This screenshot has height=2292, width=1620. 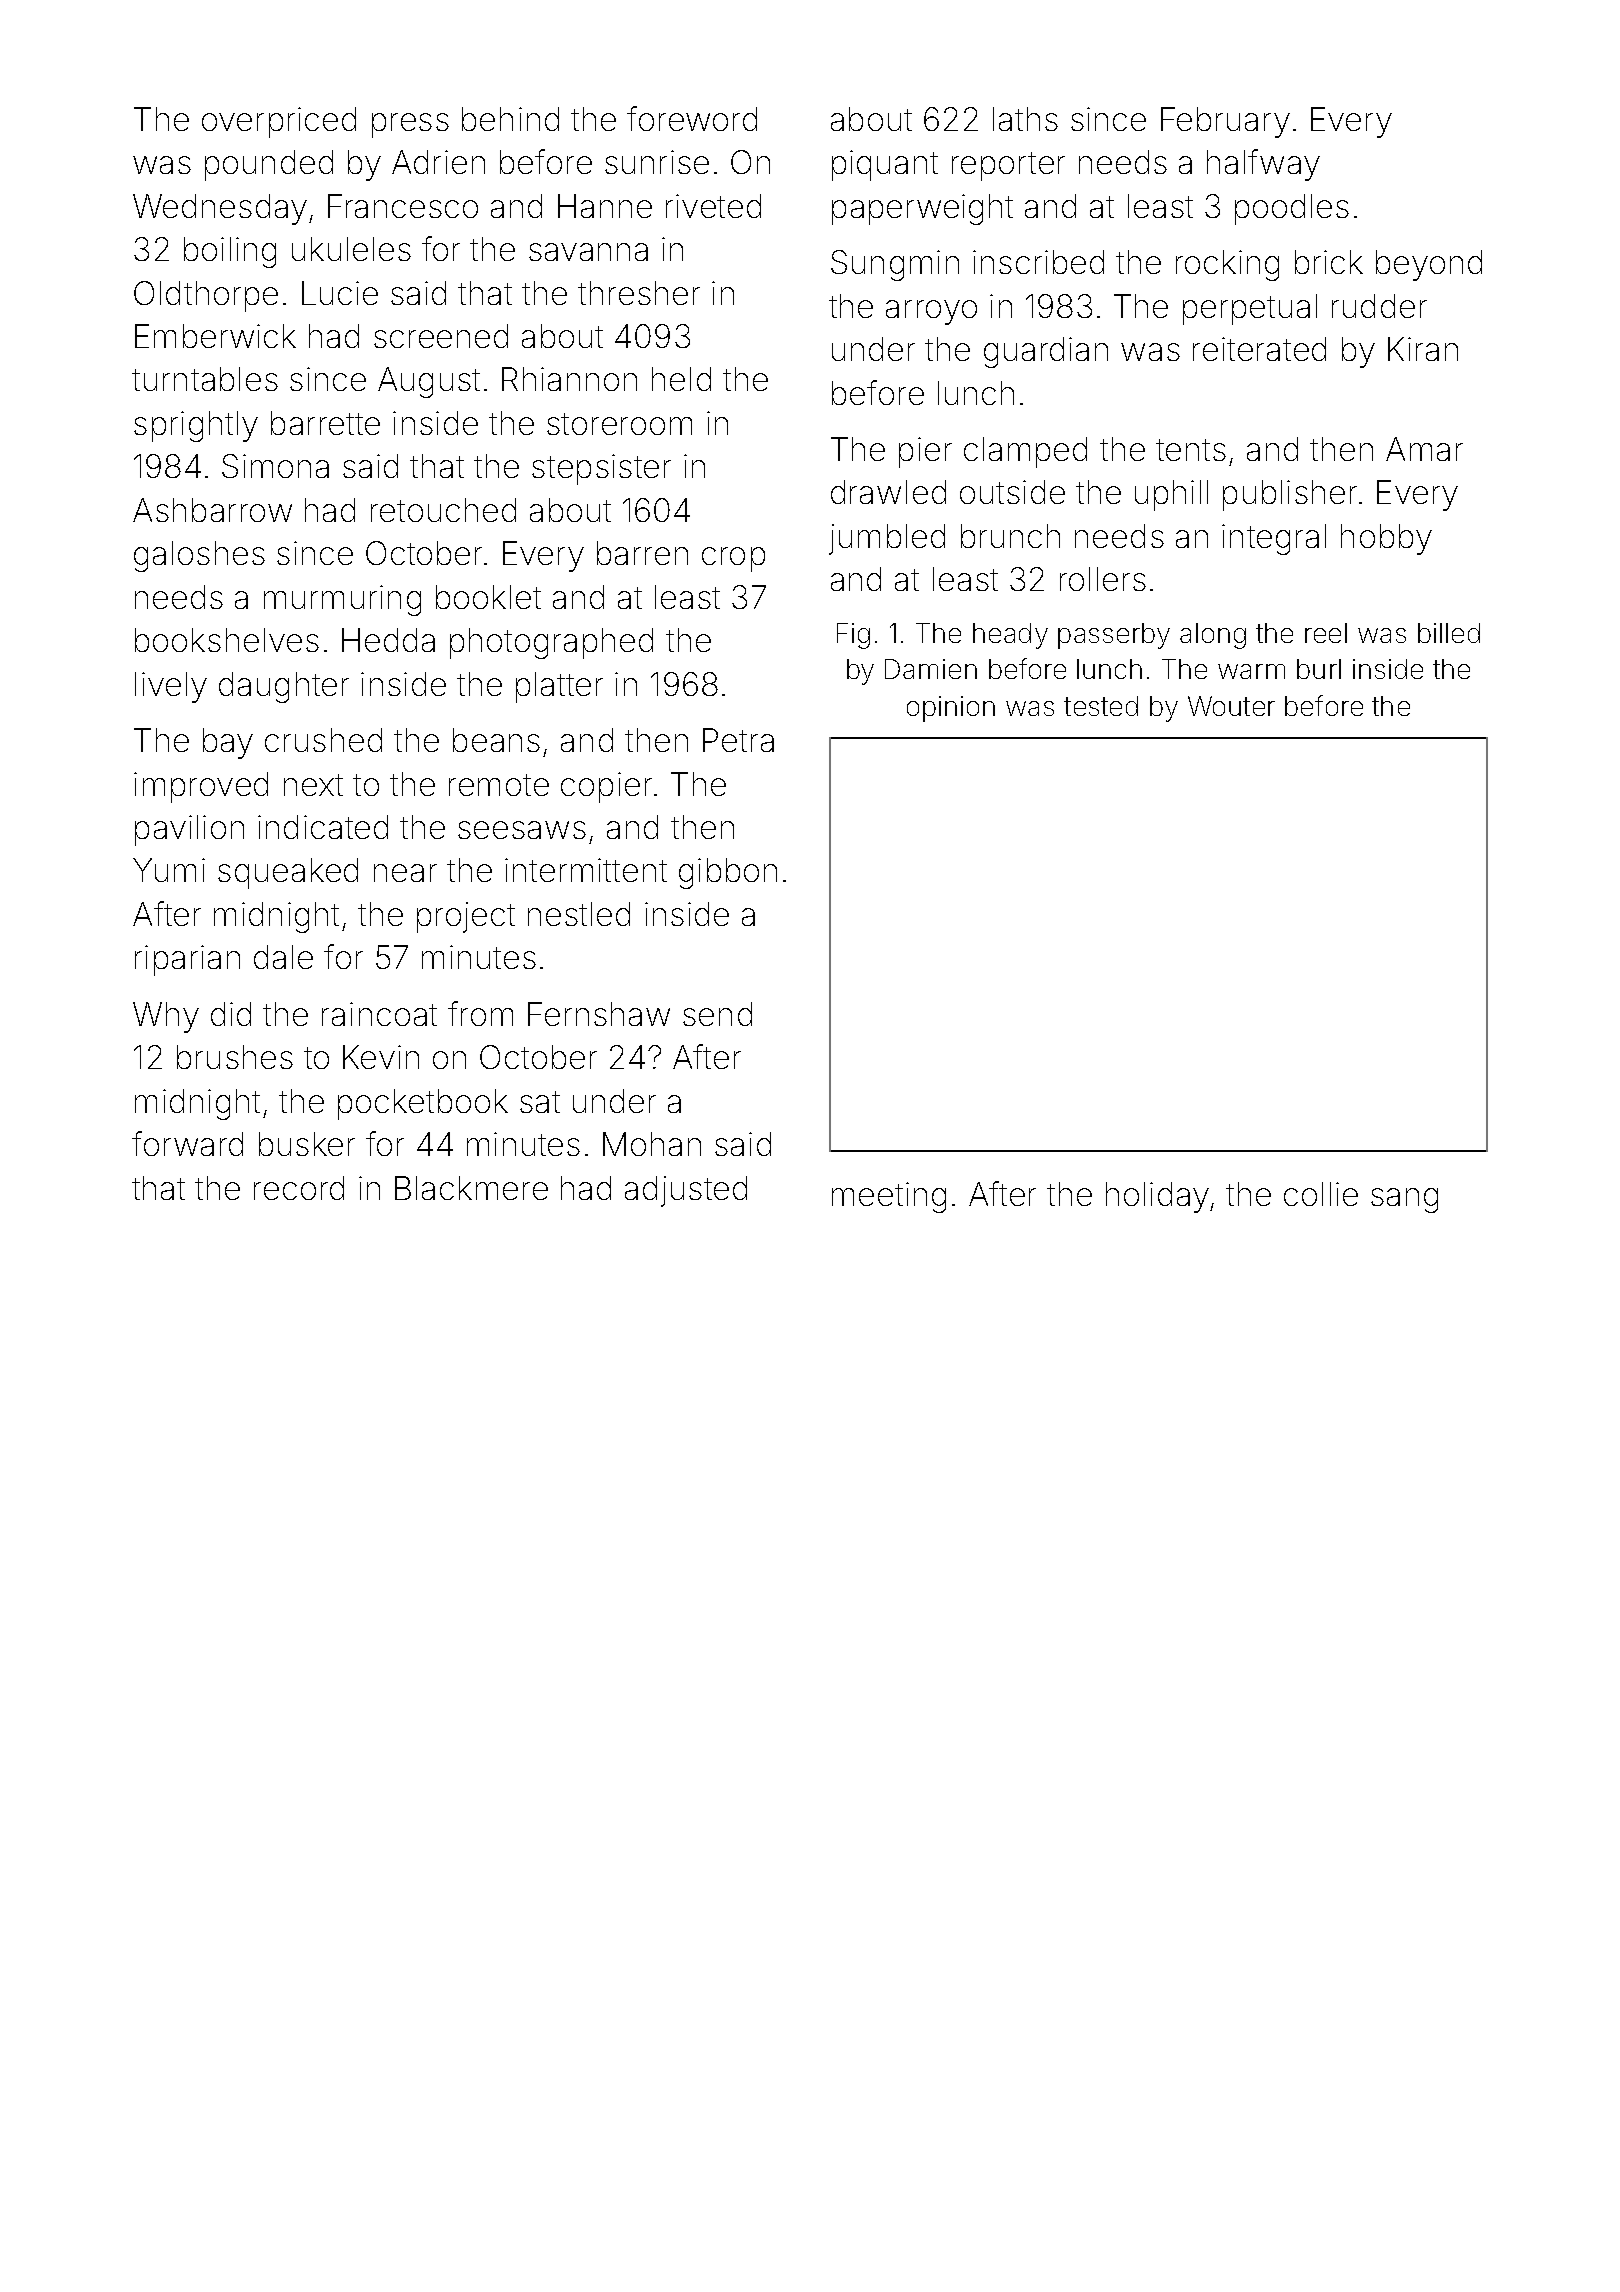 I want to click on Damien, so click(x=931, y=669).
